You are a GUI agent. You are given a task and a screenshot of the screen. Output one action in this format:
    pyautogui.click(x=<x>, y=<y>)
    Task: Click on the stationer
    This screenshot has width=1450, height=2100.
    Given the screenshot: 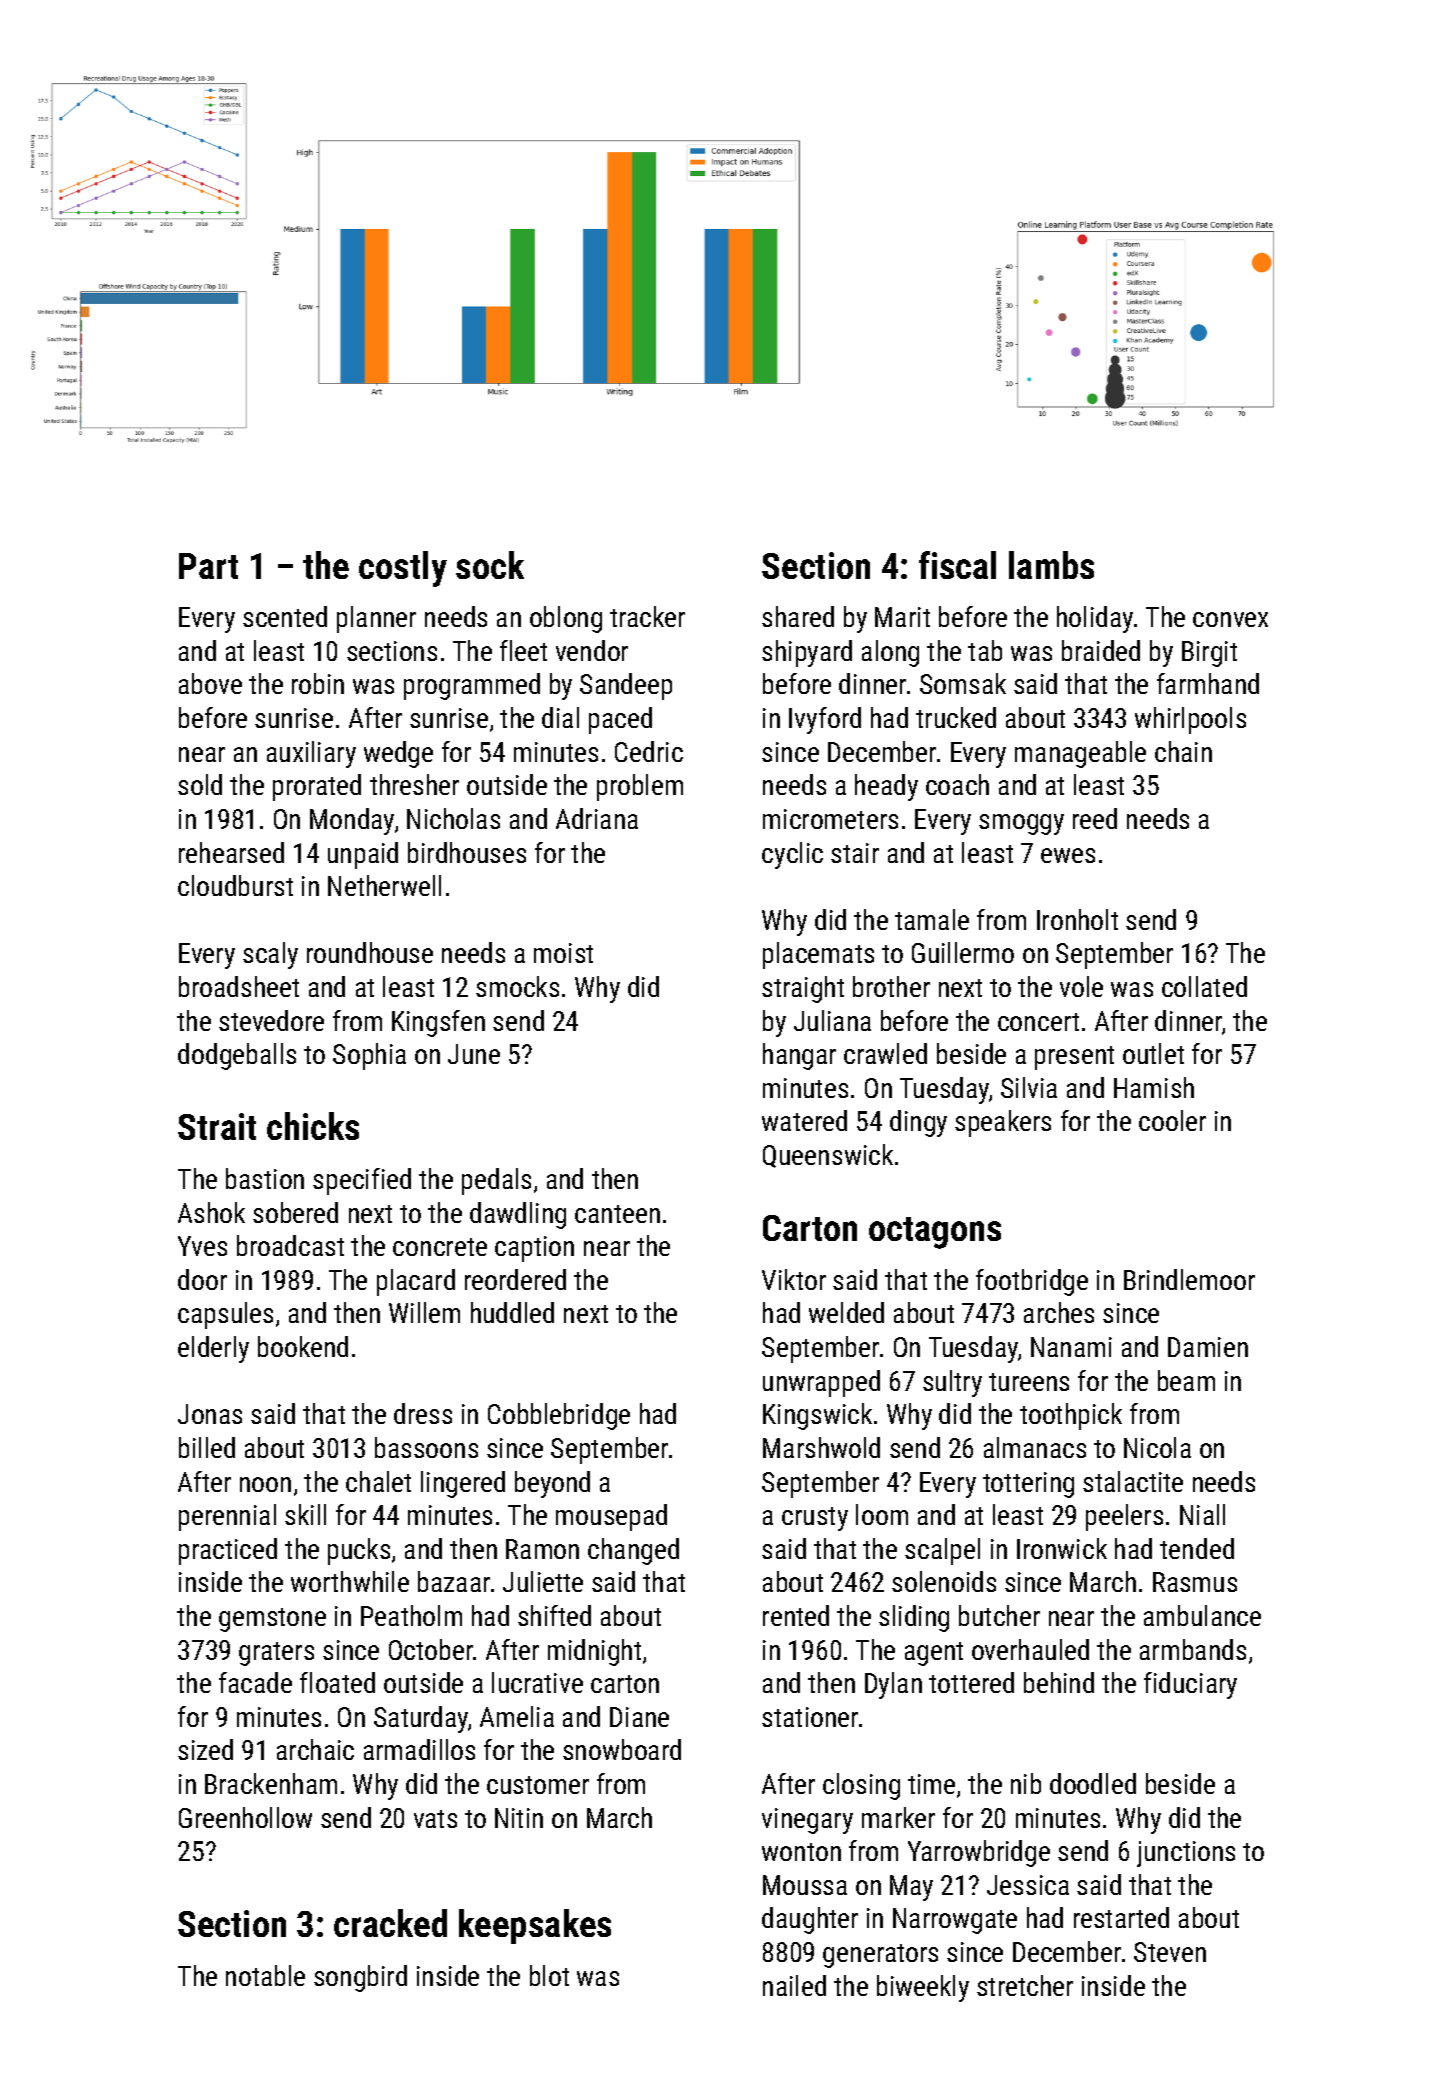 What is the action you would take?
    pyautogui.click(x=810, y=1717)
